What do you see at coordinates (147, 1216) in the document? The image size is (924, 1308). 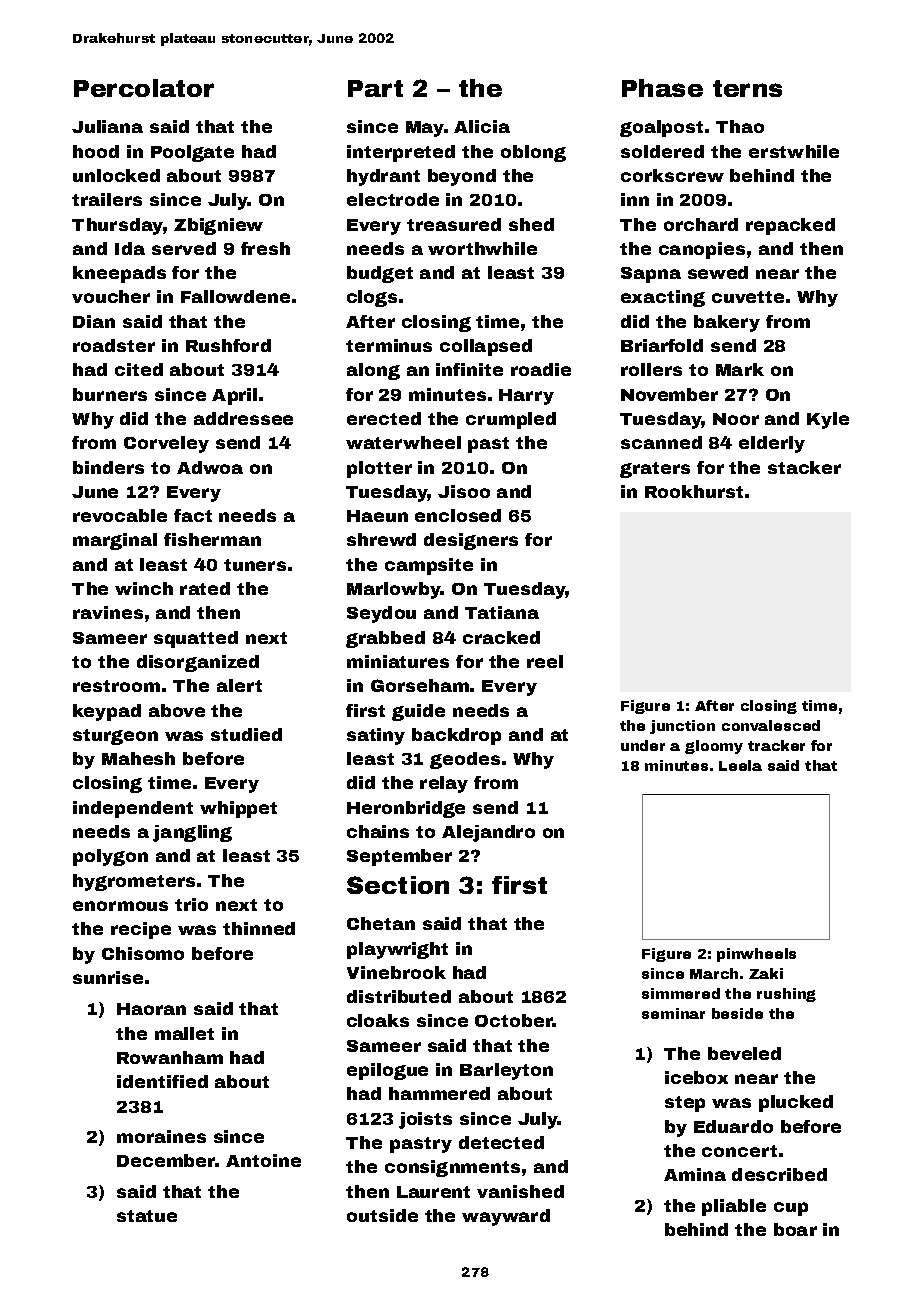 I see `statue` at bounding box center [147, 1216].
